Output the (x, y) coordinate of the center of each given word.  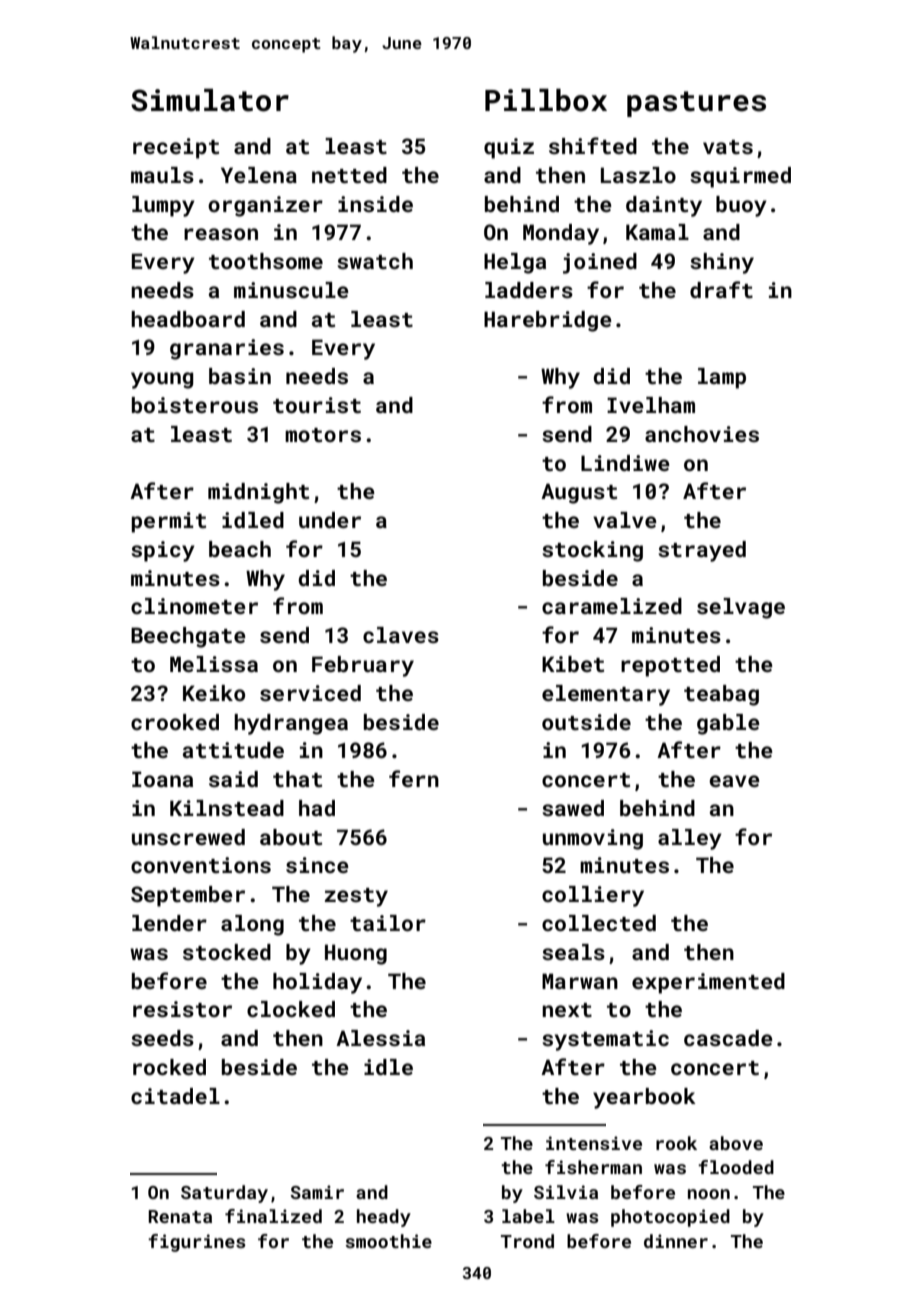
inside (375, 204)
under (330, 520)
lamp (722, 378)
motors (323, 435)
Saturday (224, 1194)
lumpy (163, 206)
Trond (527, 1241)
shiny (722, 263)
